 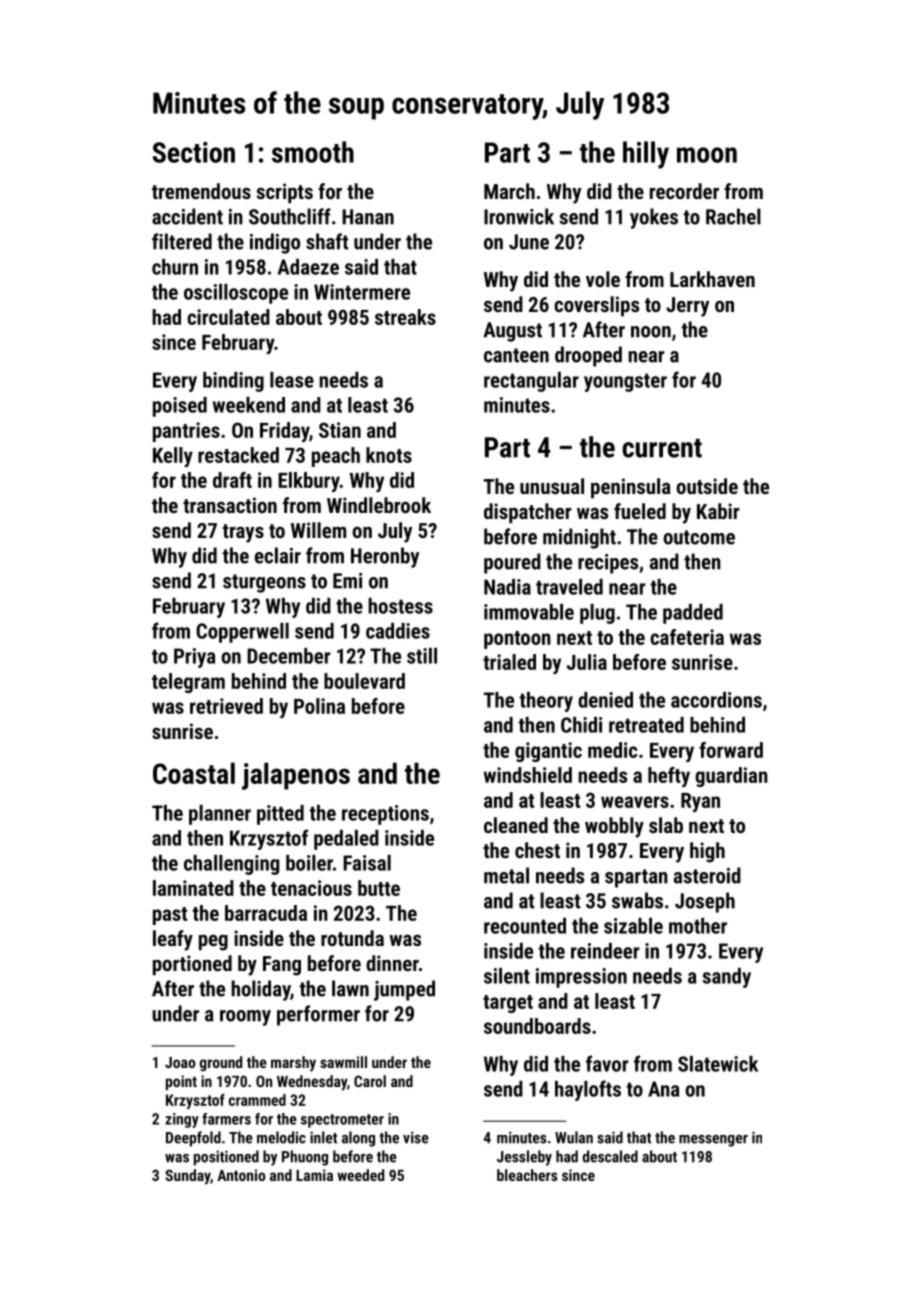 What do you see at coordinates (233, 382) in the screenshot?
I see `binding` at bounding box center [233, 382].
